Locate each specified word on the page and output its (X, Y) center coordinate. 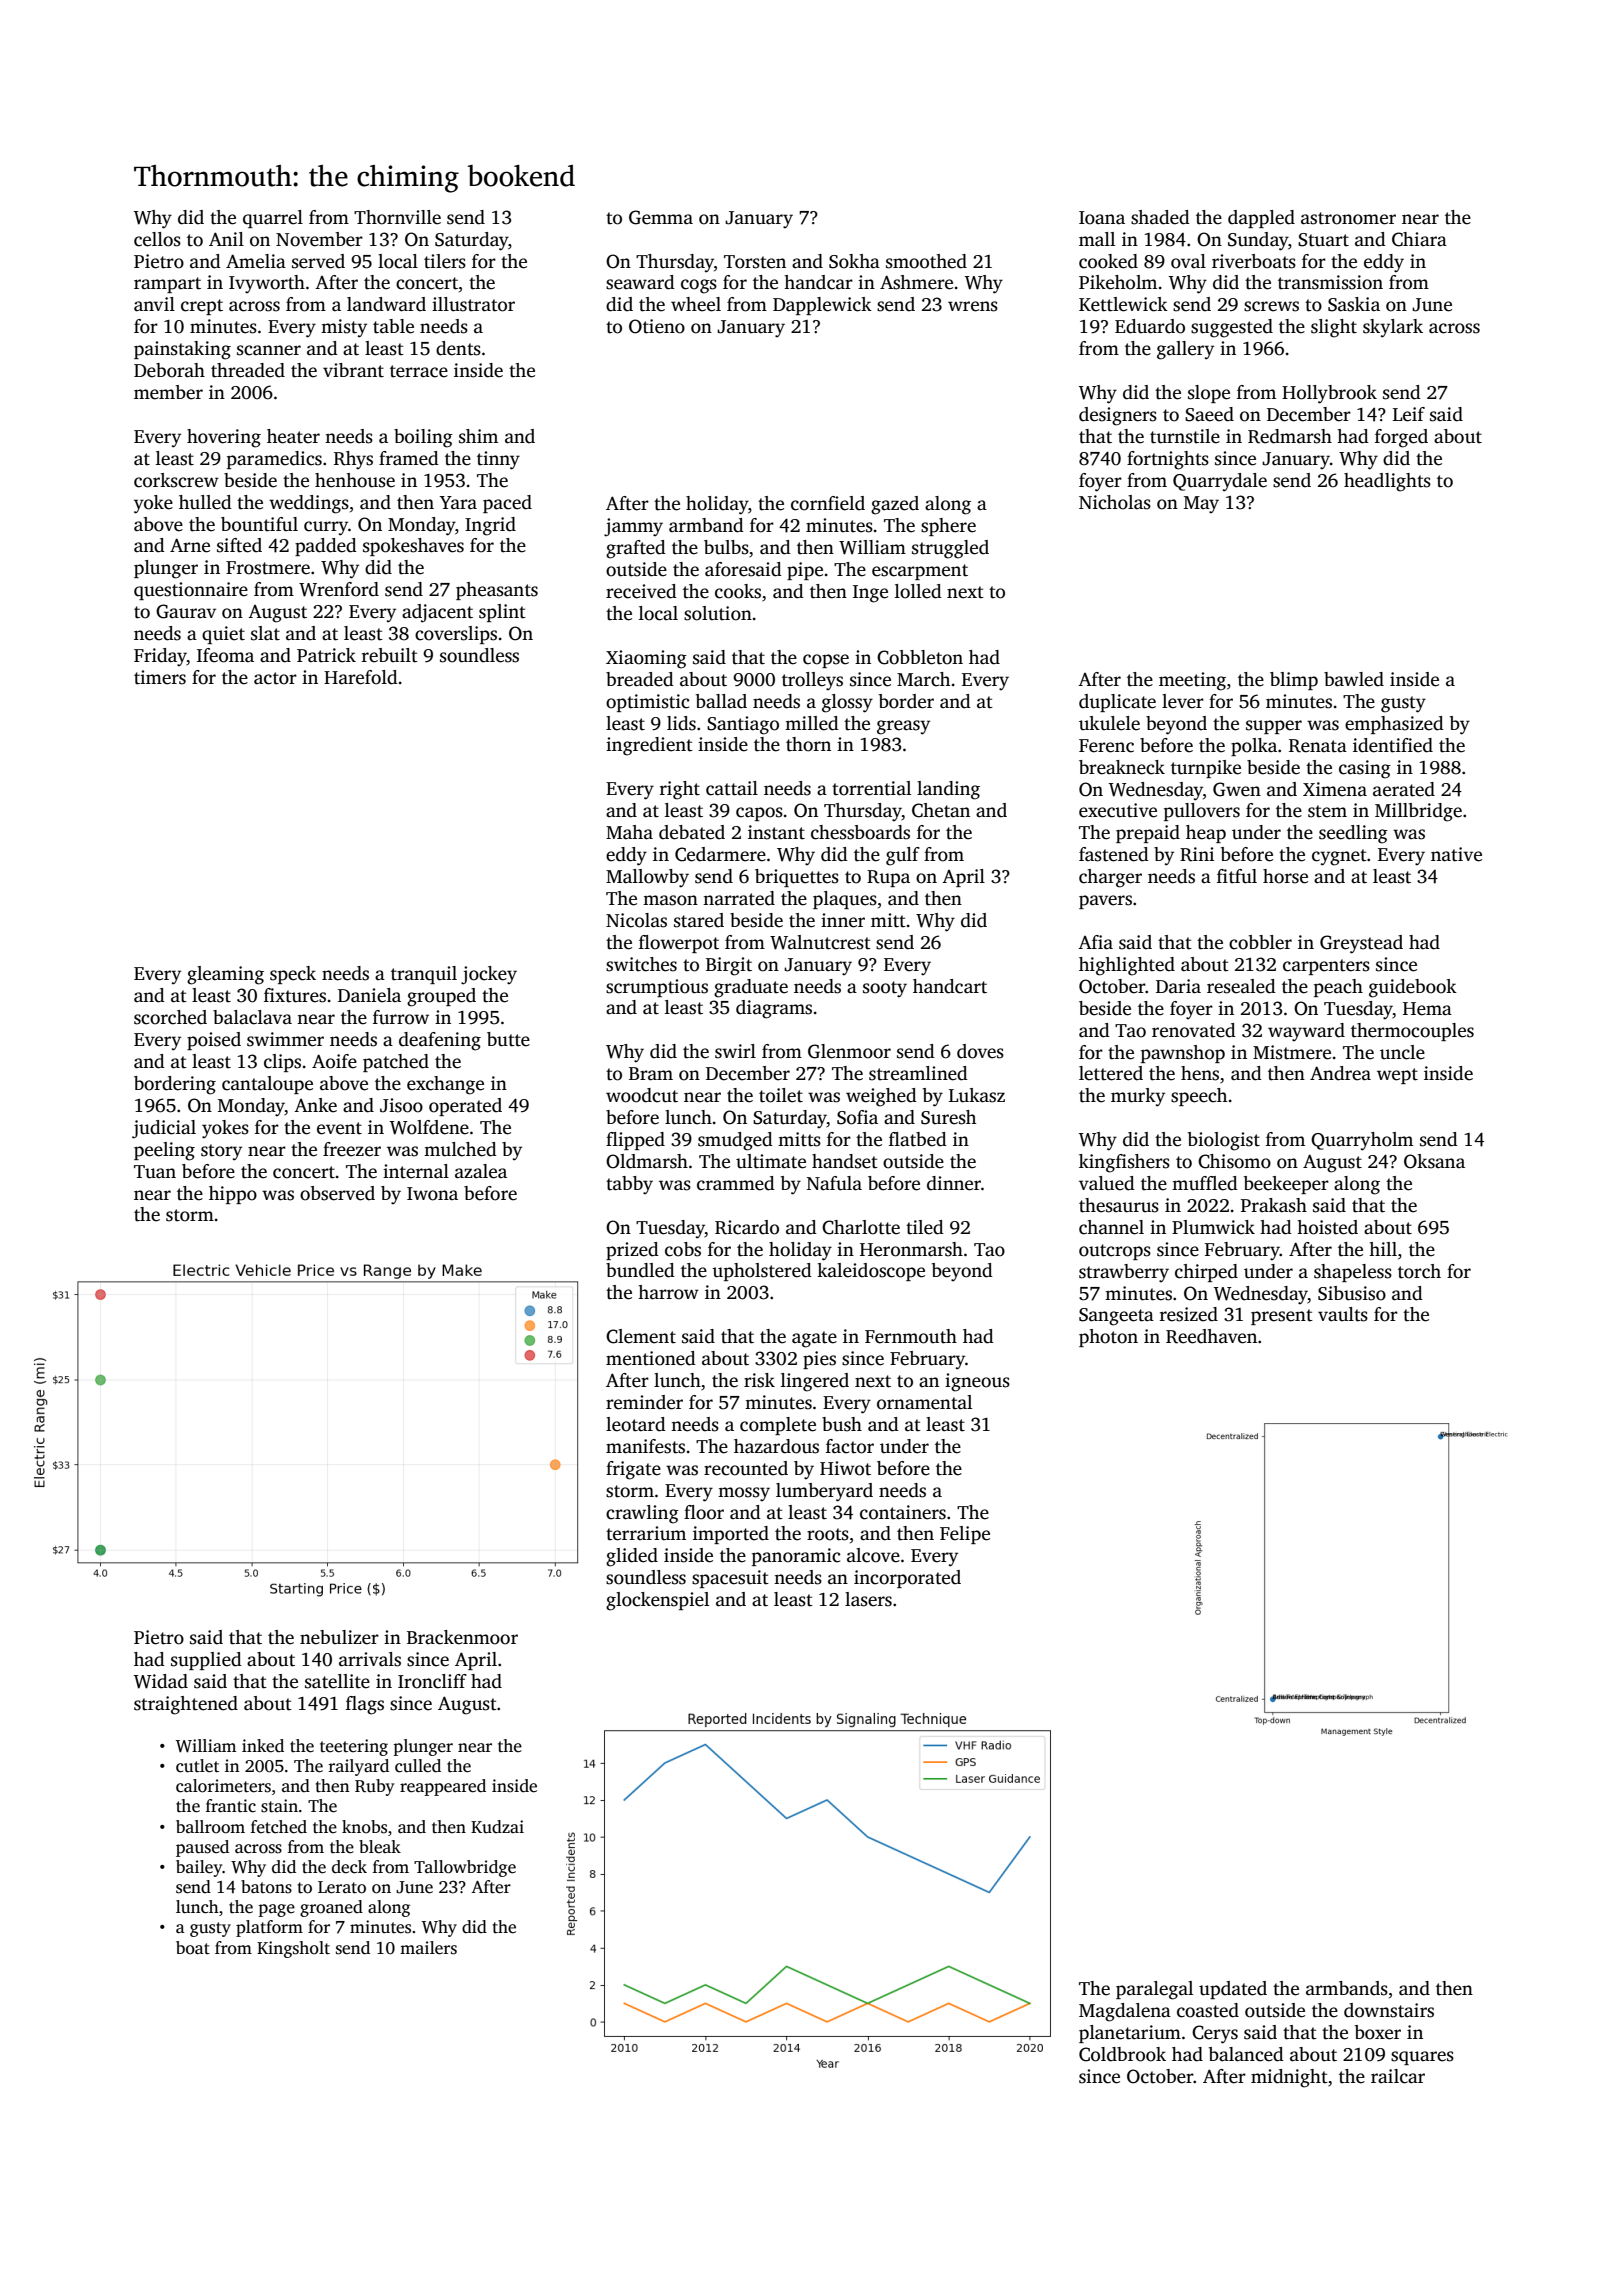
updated (1233, 1990)
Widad (161, 1681)
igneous (977, 1382)
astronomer (1348, 218)
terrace (419, 371)
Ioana (1102, 218)
